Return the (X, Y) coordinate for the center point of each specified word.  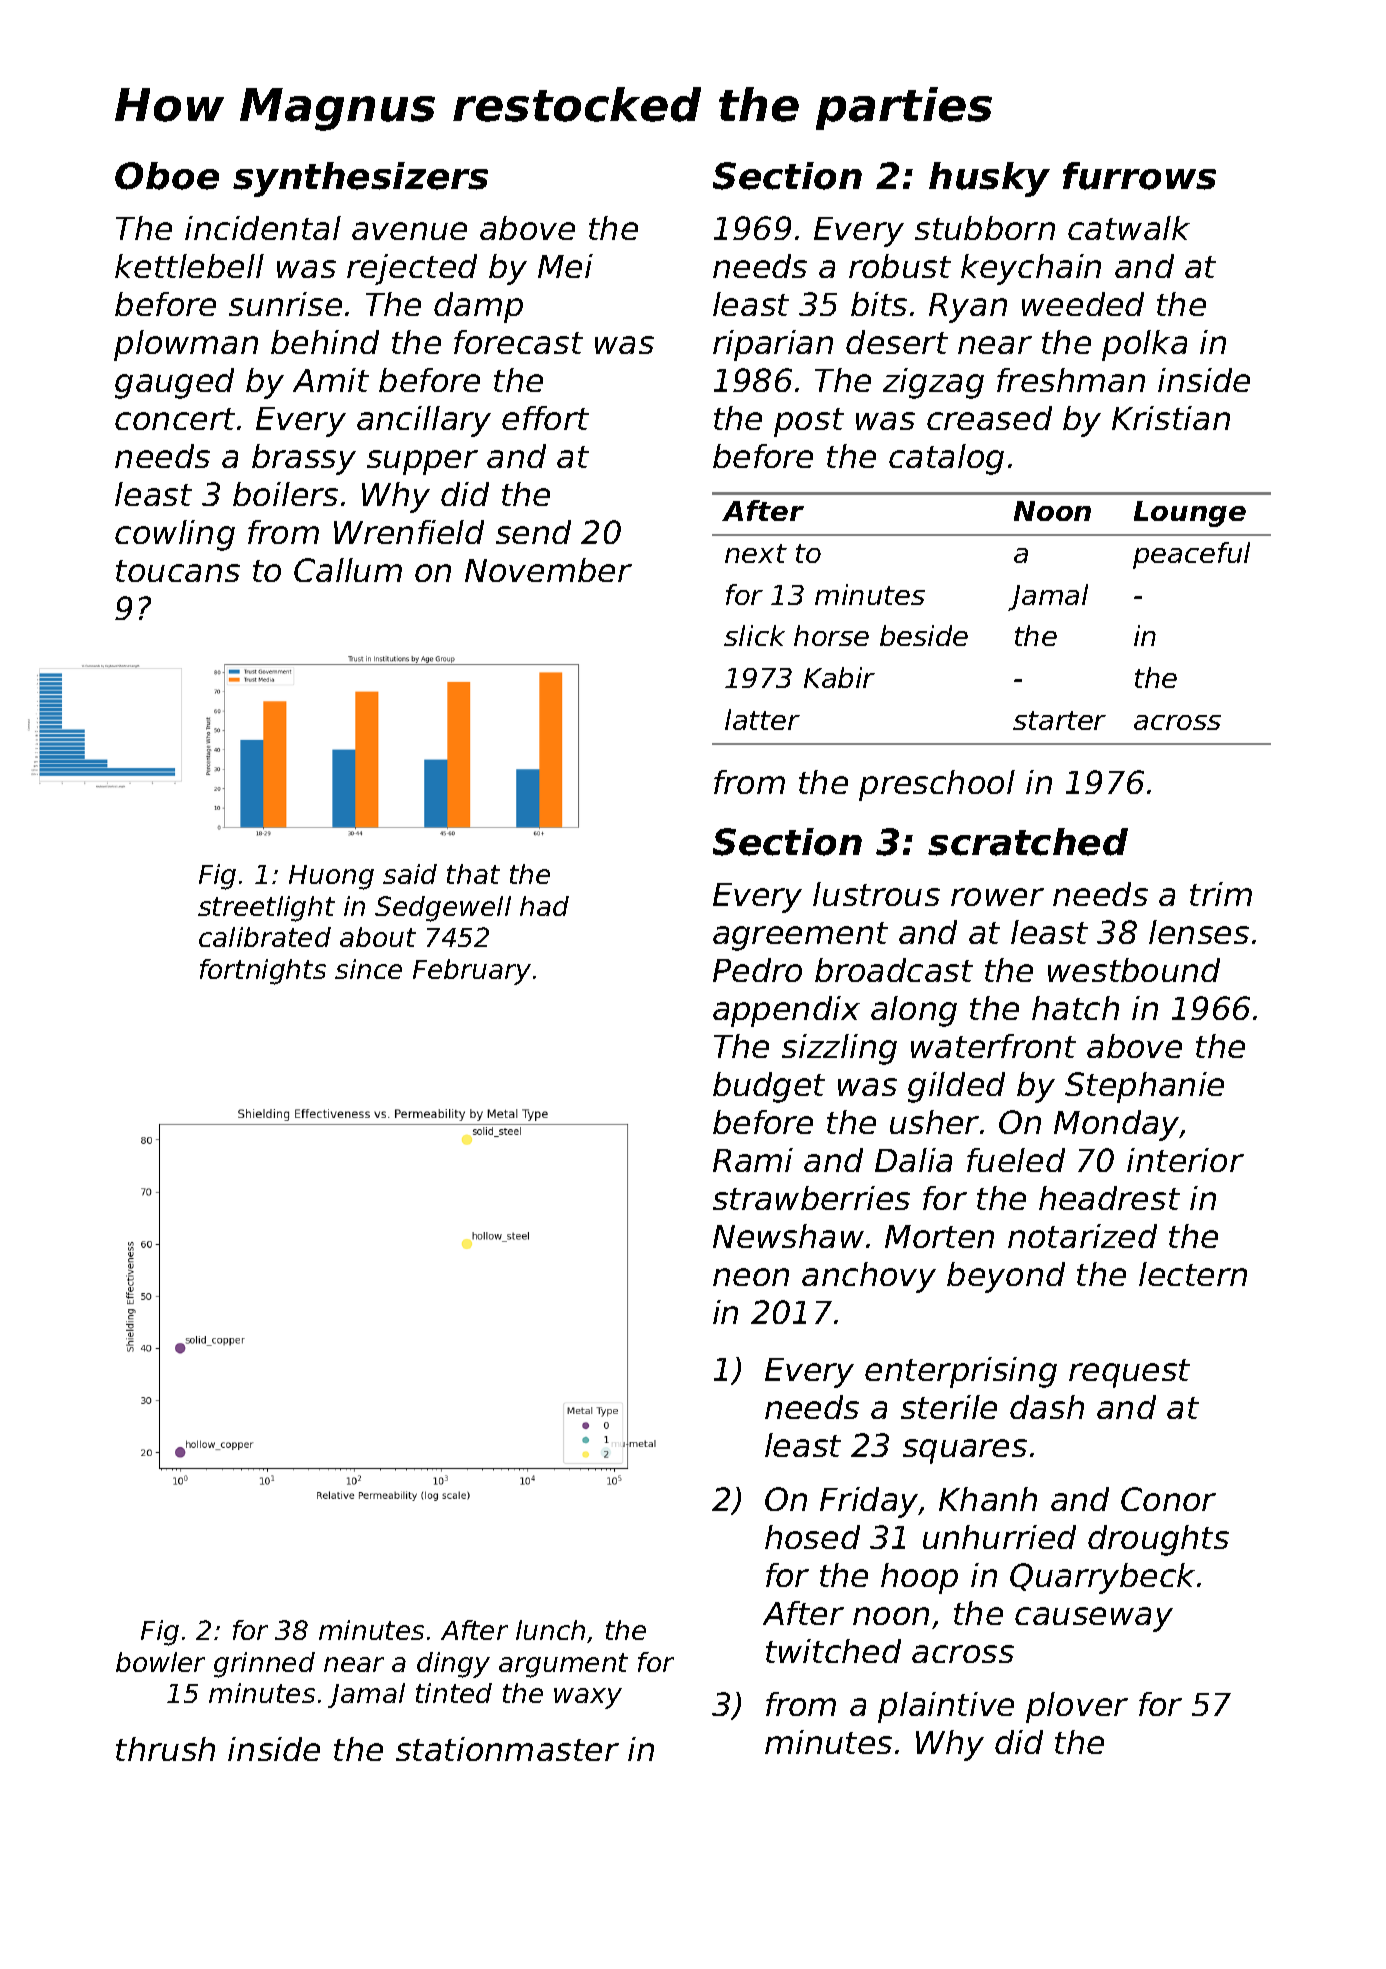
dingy (453, 1665)
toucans (178, 571)
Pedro (757, 970)
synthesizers (360, 179)
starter (1059, 720)
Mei (565, 266)
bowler (160, 1662)
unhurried (999, 1537)
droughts (1158, 1540)
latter (762, 719)
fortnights (263, 972)
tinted (454, 1693)
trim (1221, 894)
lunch (550, 1630)
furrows (1139, 176)
